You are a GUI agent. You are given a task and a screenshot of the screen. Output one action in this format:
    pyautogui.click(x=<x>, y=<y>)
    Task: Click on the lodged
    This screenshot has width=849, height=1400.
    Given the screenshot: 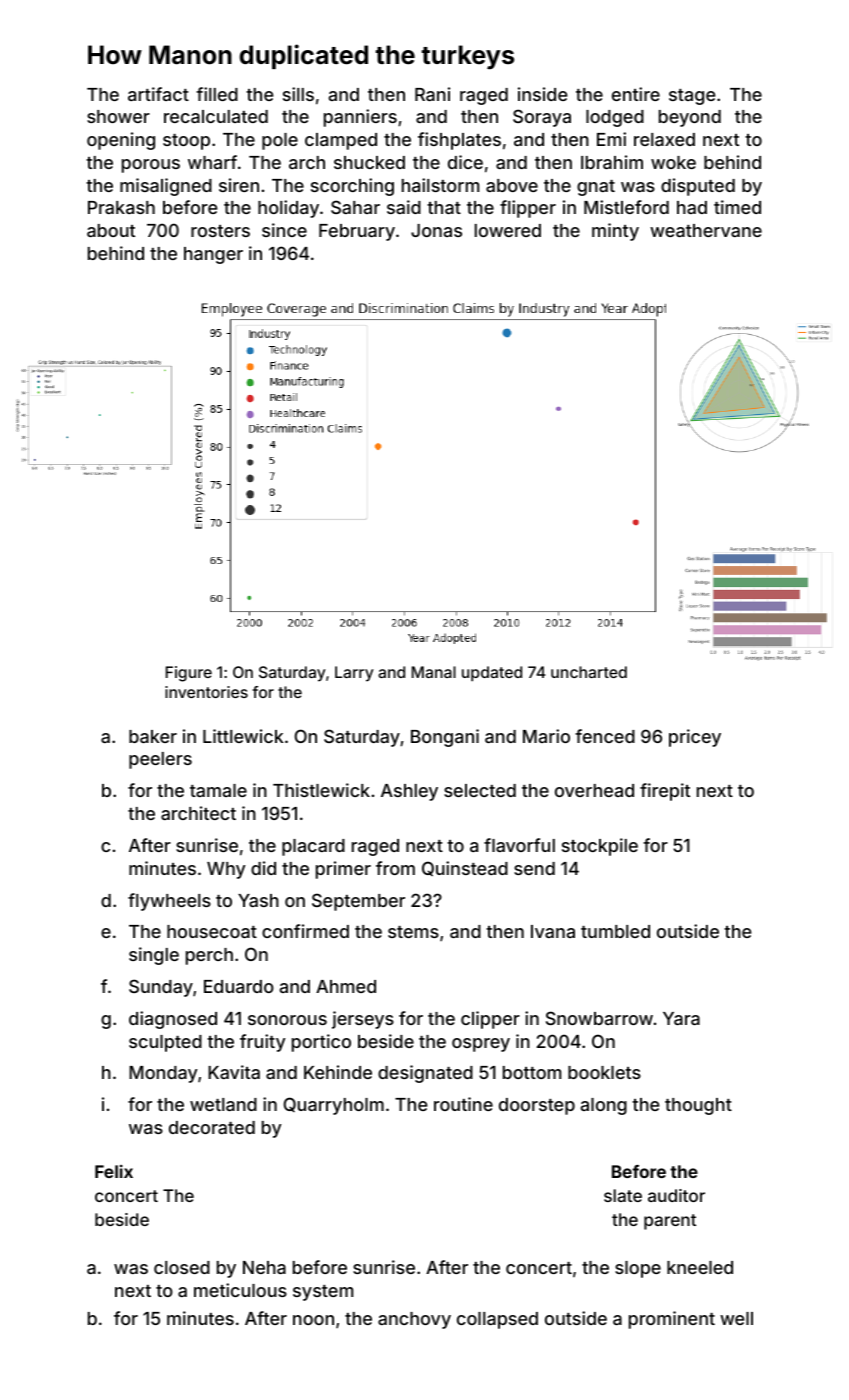 What is the action you would take?
    pyautogui.click(x=615, y=118)
